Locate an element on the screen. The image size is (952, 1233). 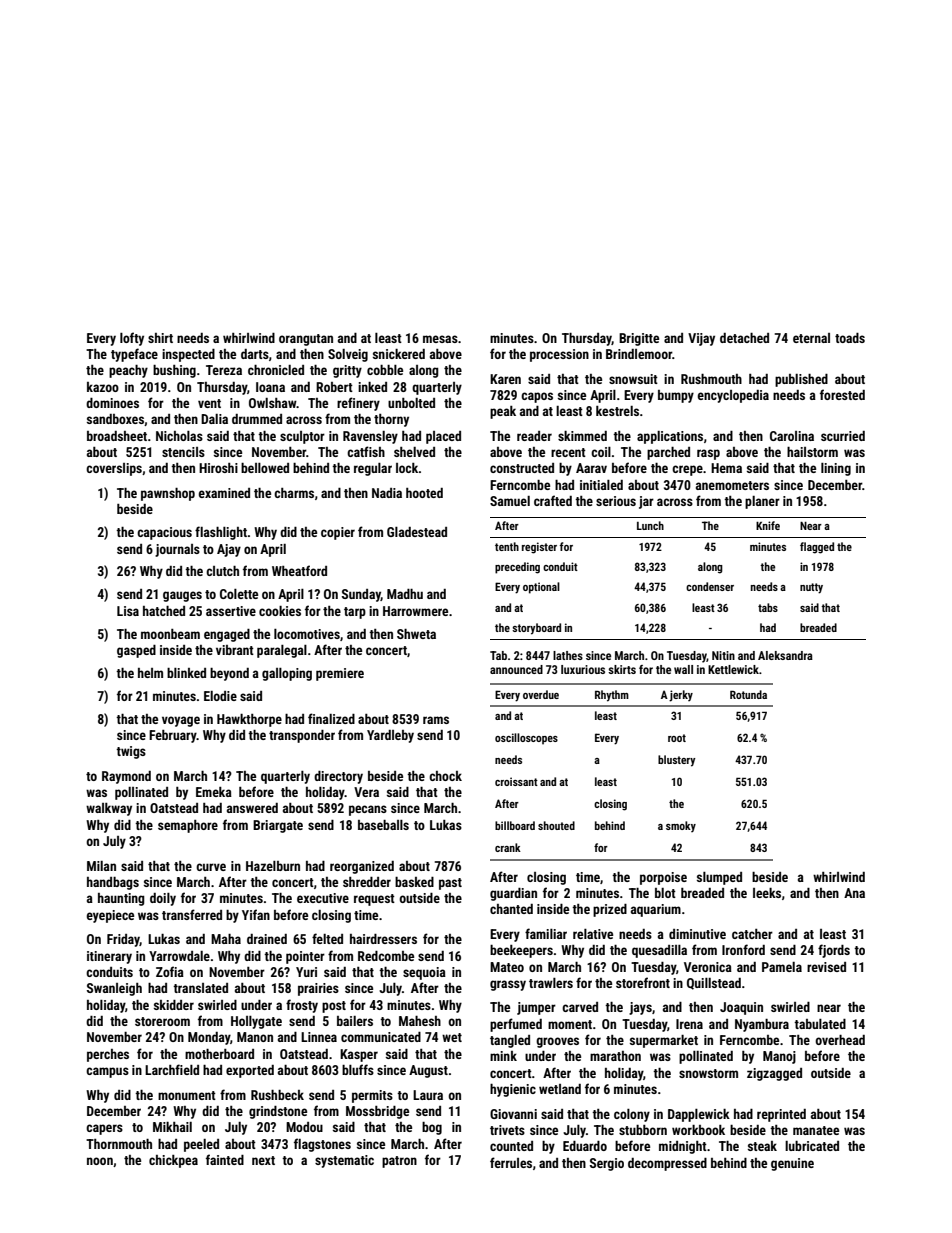
Elodie is located at coordinates (220, 696).
